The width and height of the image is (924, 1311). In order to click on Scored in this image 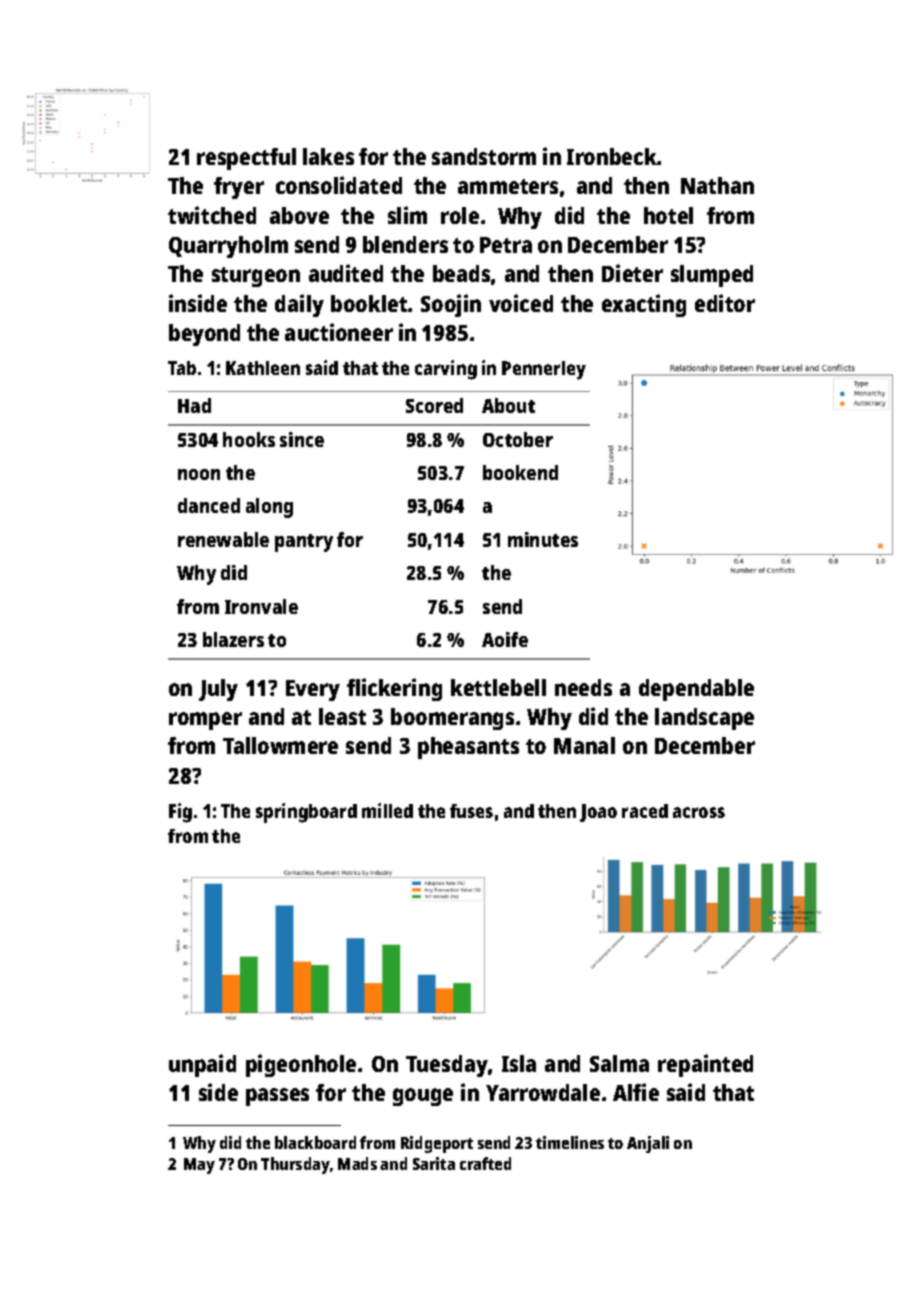, I will do `click(434, 405)`.
